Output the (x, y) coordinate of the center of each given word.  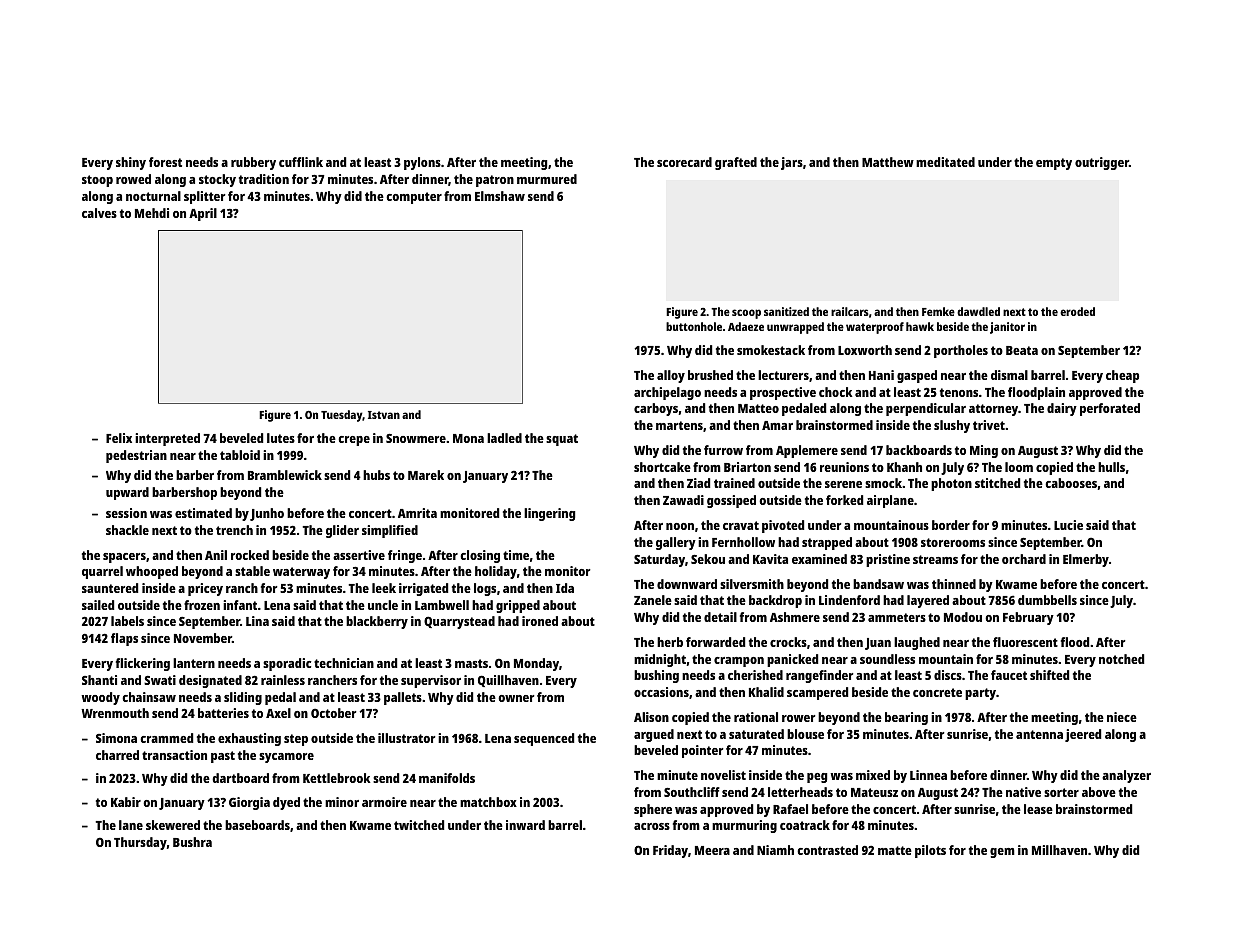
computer (414, 198)
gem (1002, 853)
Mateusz (874, 792)
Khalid (766, 692)
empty (1054, 164)
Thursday (140, 843)
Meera (712, 850)
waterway (301, 573)
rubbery (253, 163)
